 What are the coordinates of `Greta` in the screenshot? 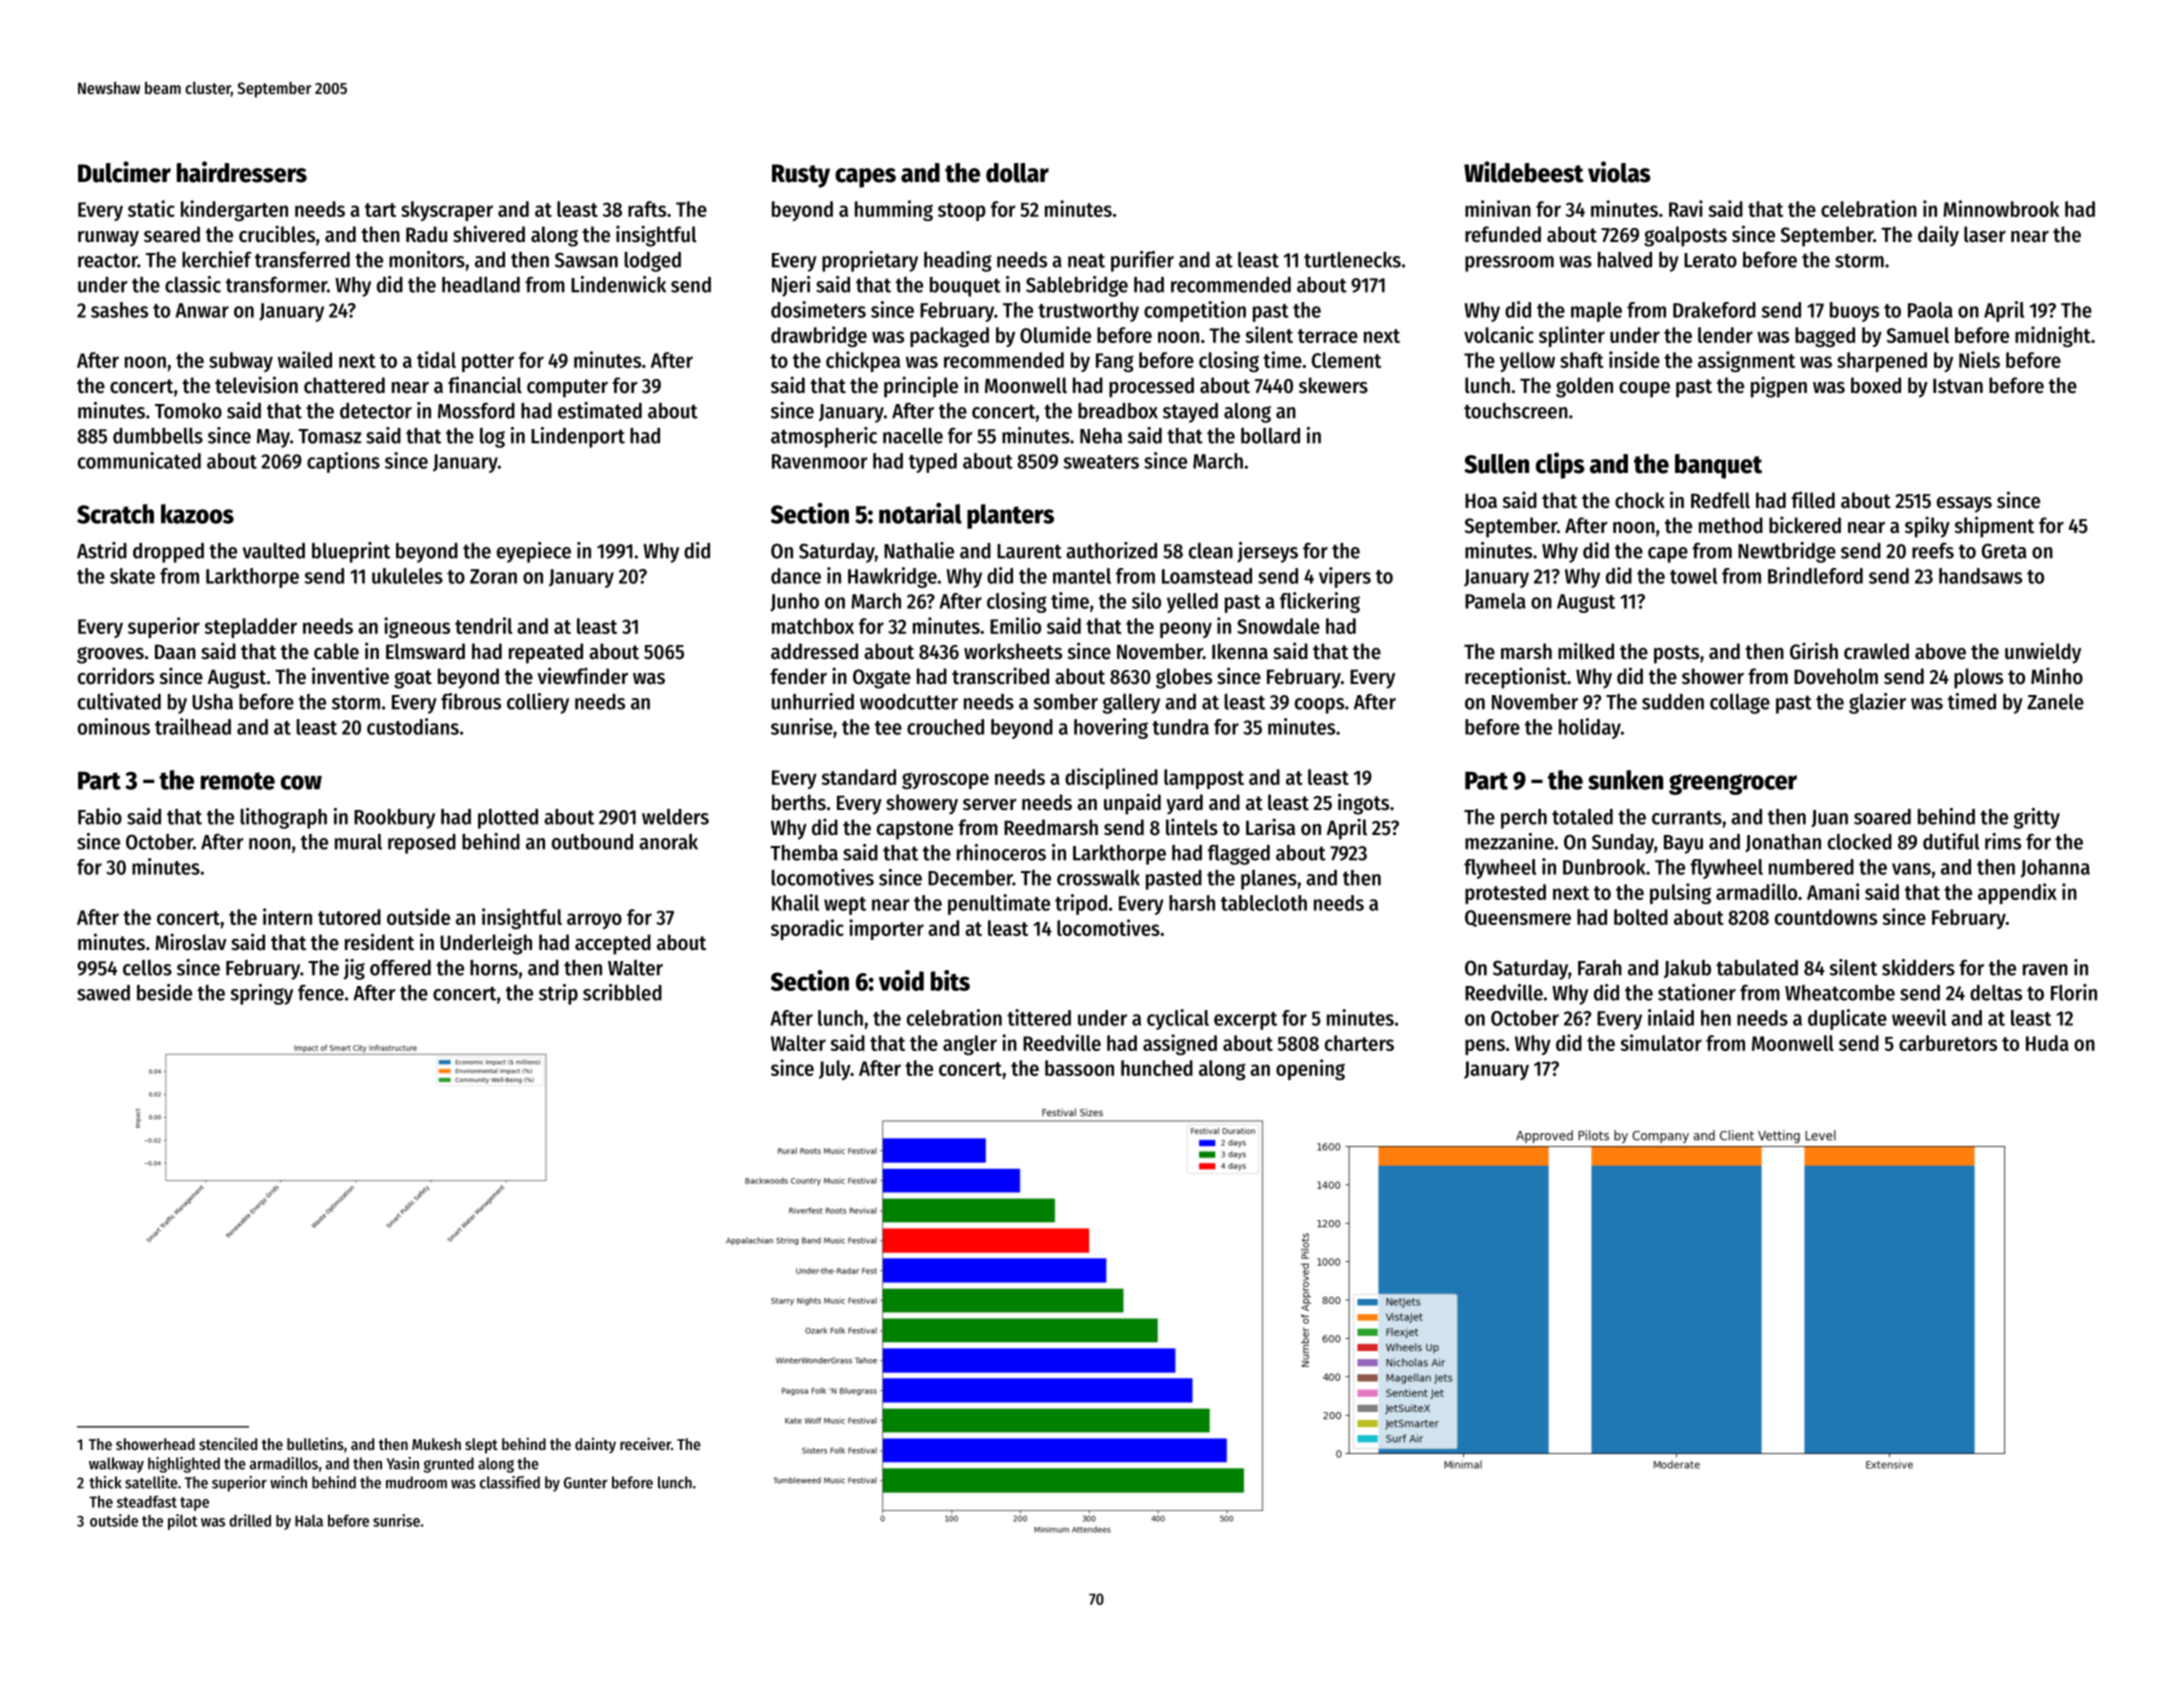 It's located at (2004, 551).
